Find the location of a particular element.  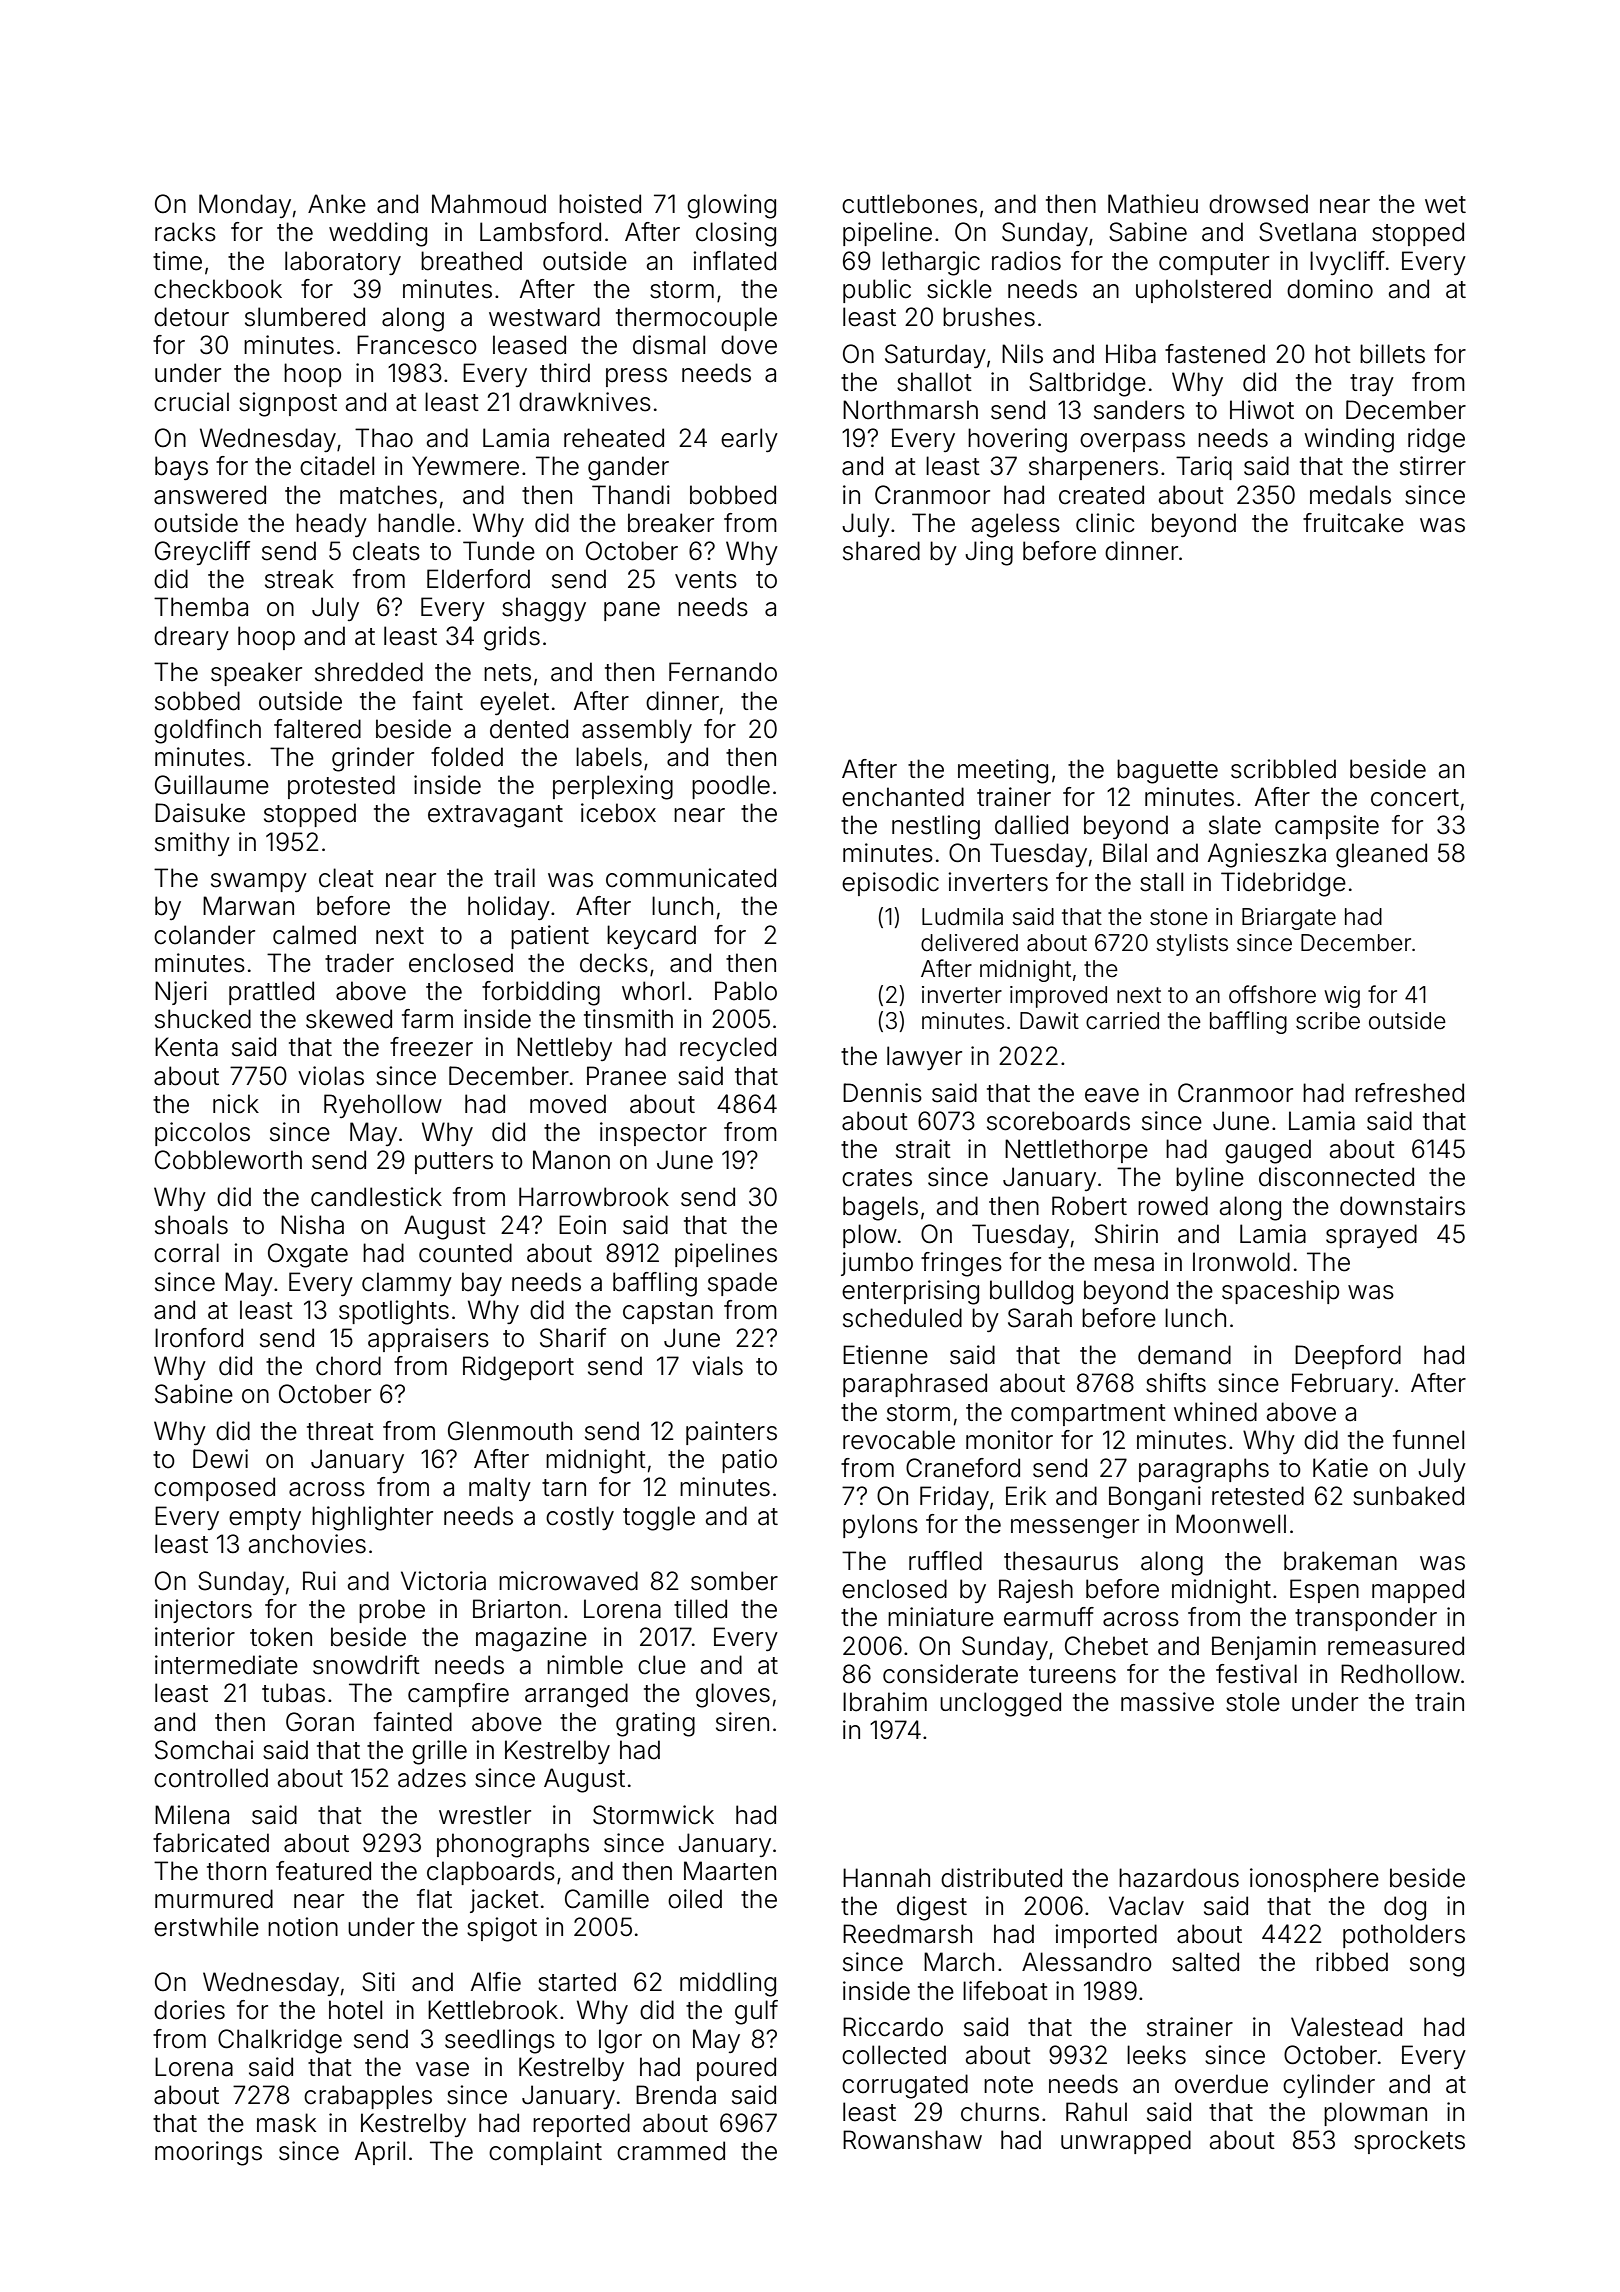

breathed is located at coordinates (471, 261).
